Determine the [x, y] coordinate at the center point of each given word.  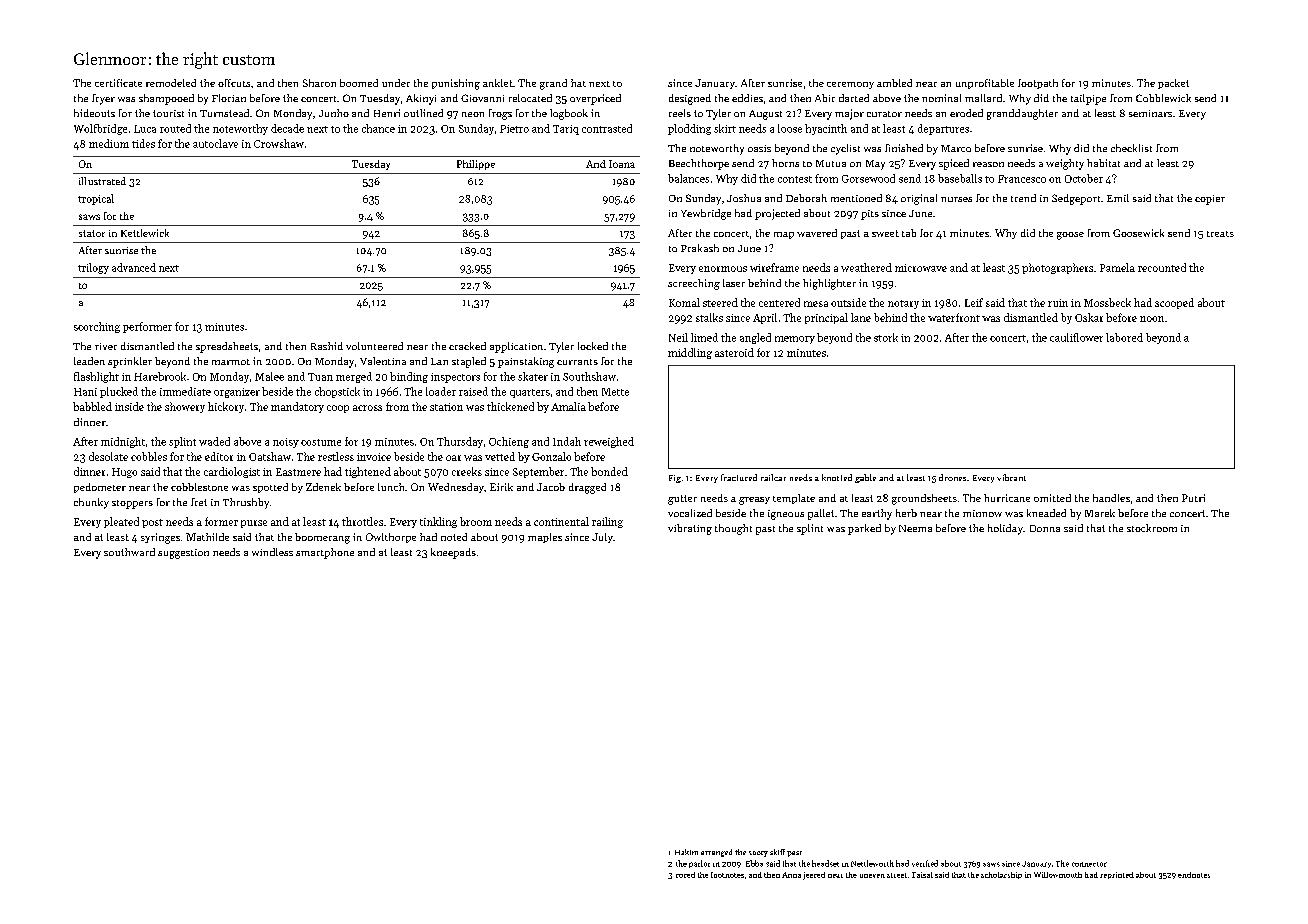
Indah [567, 441]
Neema [915, 528]
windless [272, 552]
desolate [108, 456]
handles [1111, 498]
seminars [1150, 113]
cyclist [845, 149]
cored [685, 875]
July [602, 538]
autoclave [215, 143]
